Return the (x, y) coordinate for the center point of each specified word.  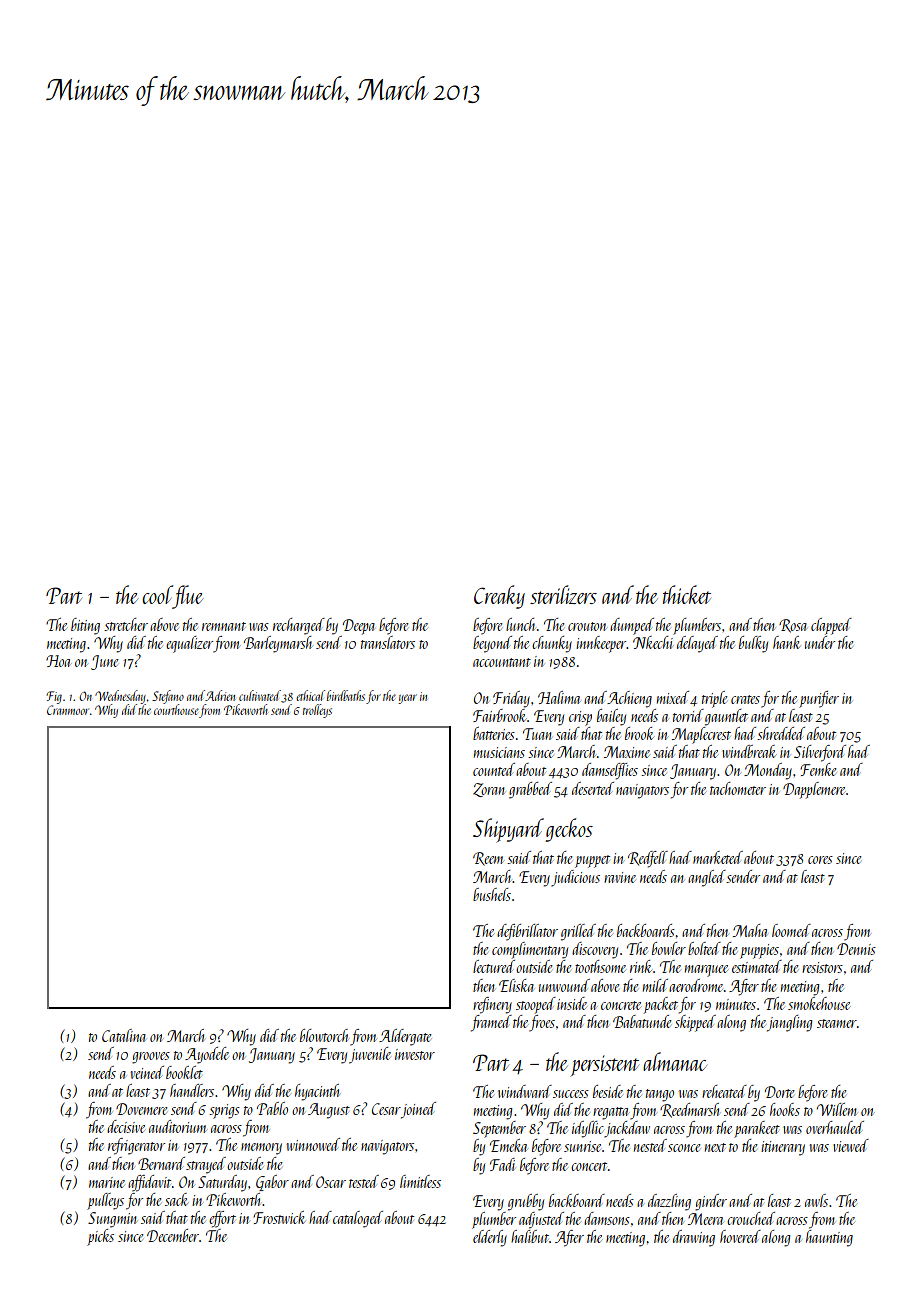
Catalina (124, 1035)
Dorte (779, 1092)
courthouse (176, 709)
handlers (192, 1090)
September (499, 1129)
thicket (687, 594)
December (173, 1235)
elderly (490, 1238)
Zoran (489, 790)
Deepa (359, 627)
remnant (224, 626)
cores (820, 860)
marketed (718, 857)
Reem (488, 859)
